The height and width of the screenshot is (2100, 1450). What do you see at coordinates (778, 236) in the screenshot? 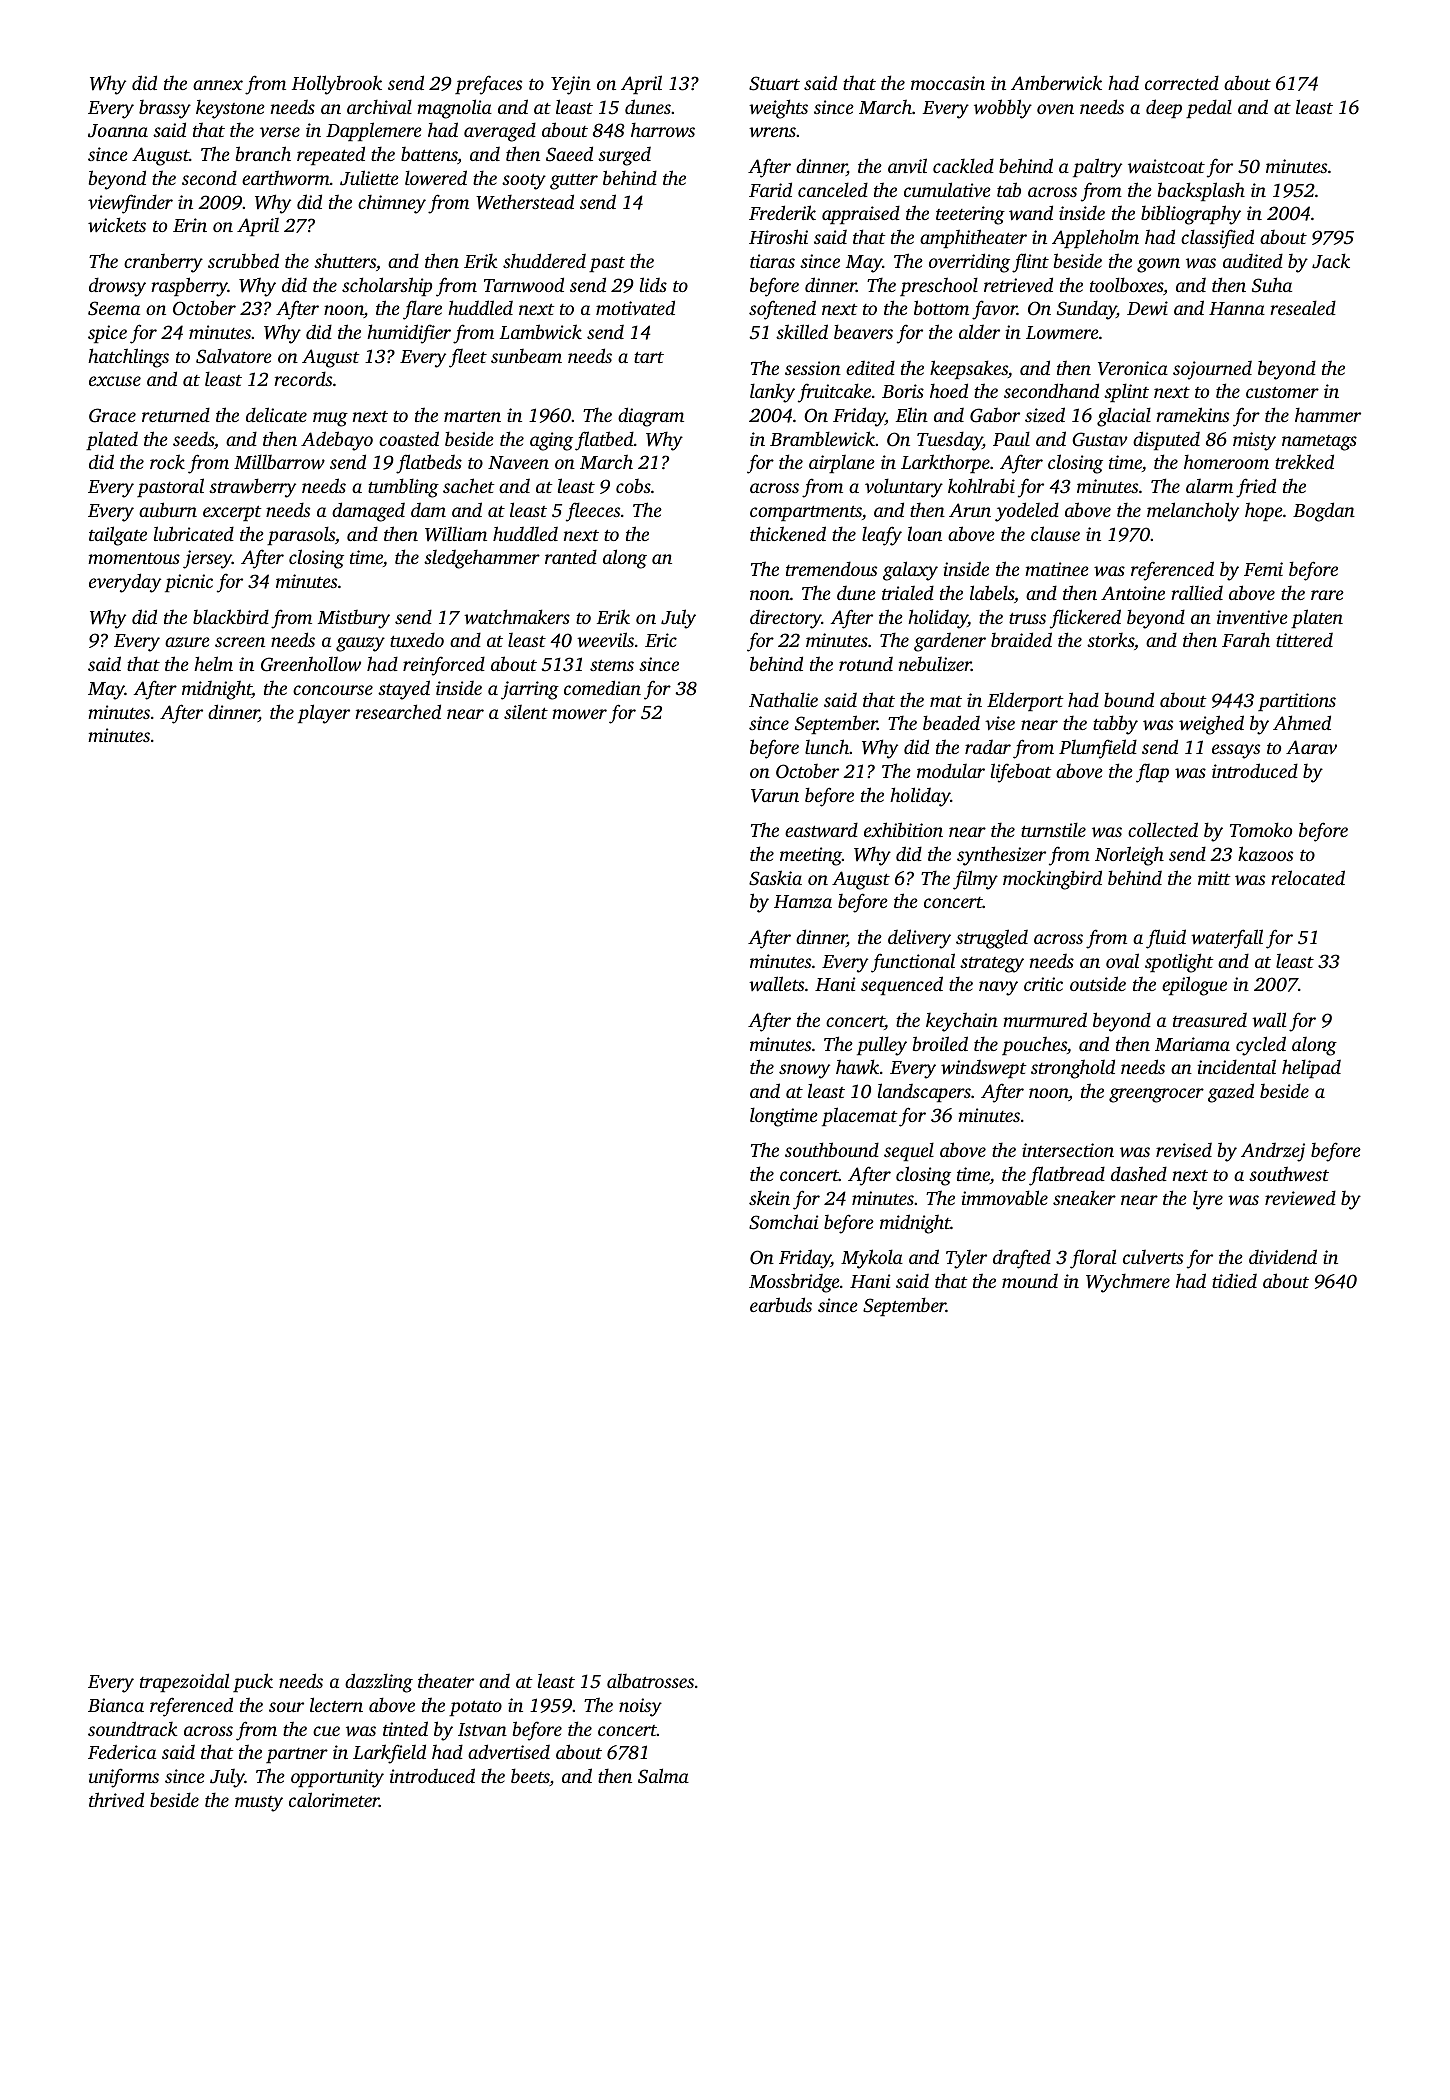
I see `Hiroshi` at bounding box center [778, 236].
